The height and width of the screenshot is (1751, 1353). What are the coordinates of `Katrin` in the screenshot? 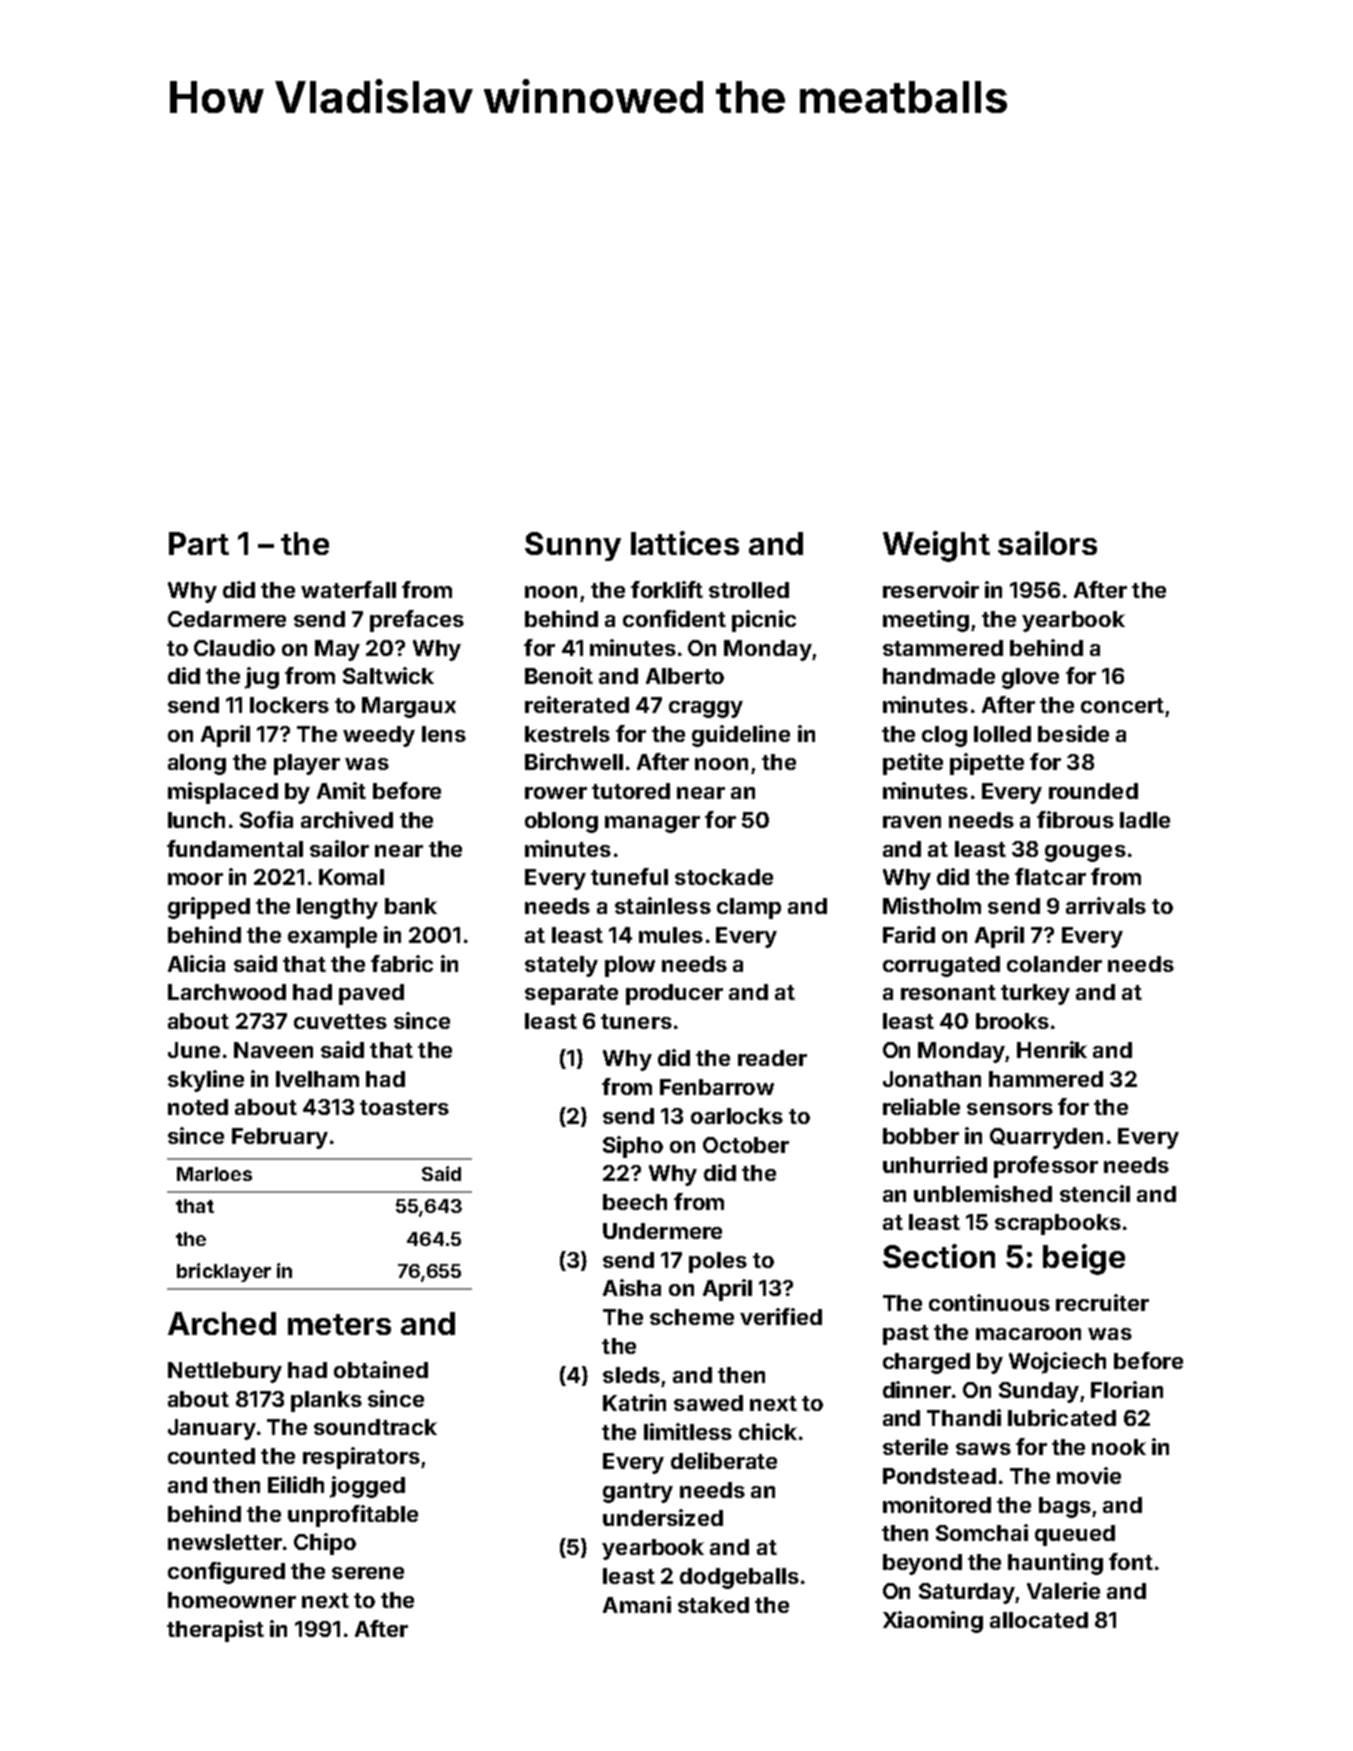 It's located at (634, 1402).
